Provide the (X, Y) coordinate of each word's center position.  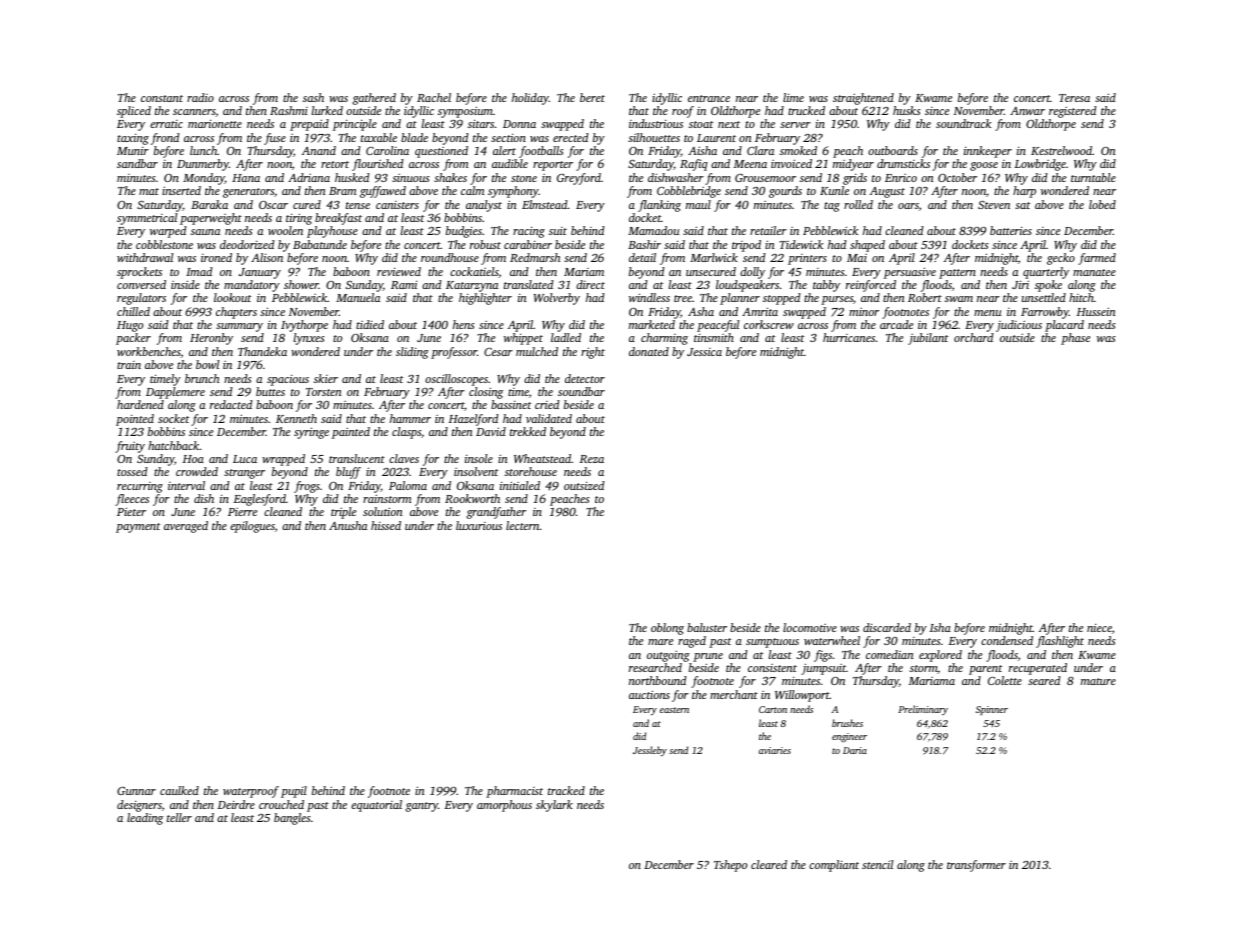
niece (1099, 627)
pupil (294, 792)
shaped (867, 246)
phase (1075, 339)
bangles (292, 819)
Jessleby (650, 751)
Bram (342, 191)
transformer (976, 866)
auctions (649, 694)
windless (649, 297)
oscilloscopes (456, 380)
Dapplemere (175, 393)
